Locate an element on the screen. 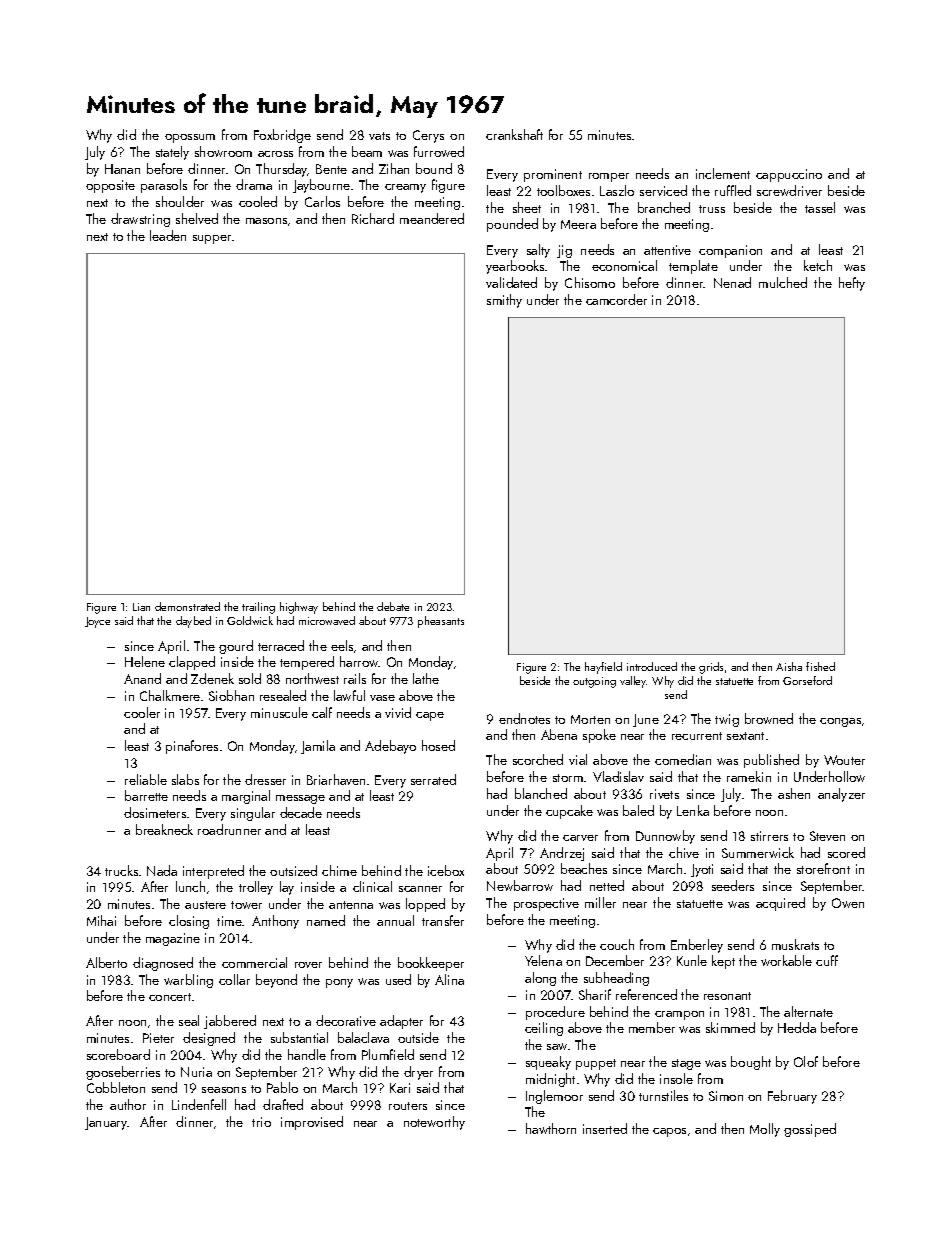 The image size is (952, 1233). Lenka is located at coordinates (693, 810).
